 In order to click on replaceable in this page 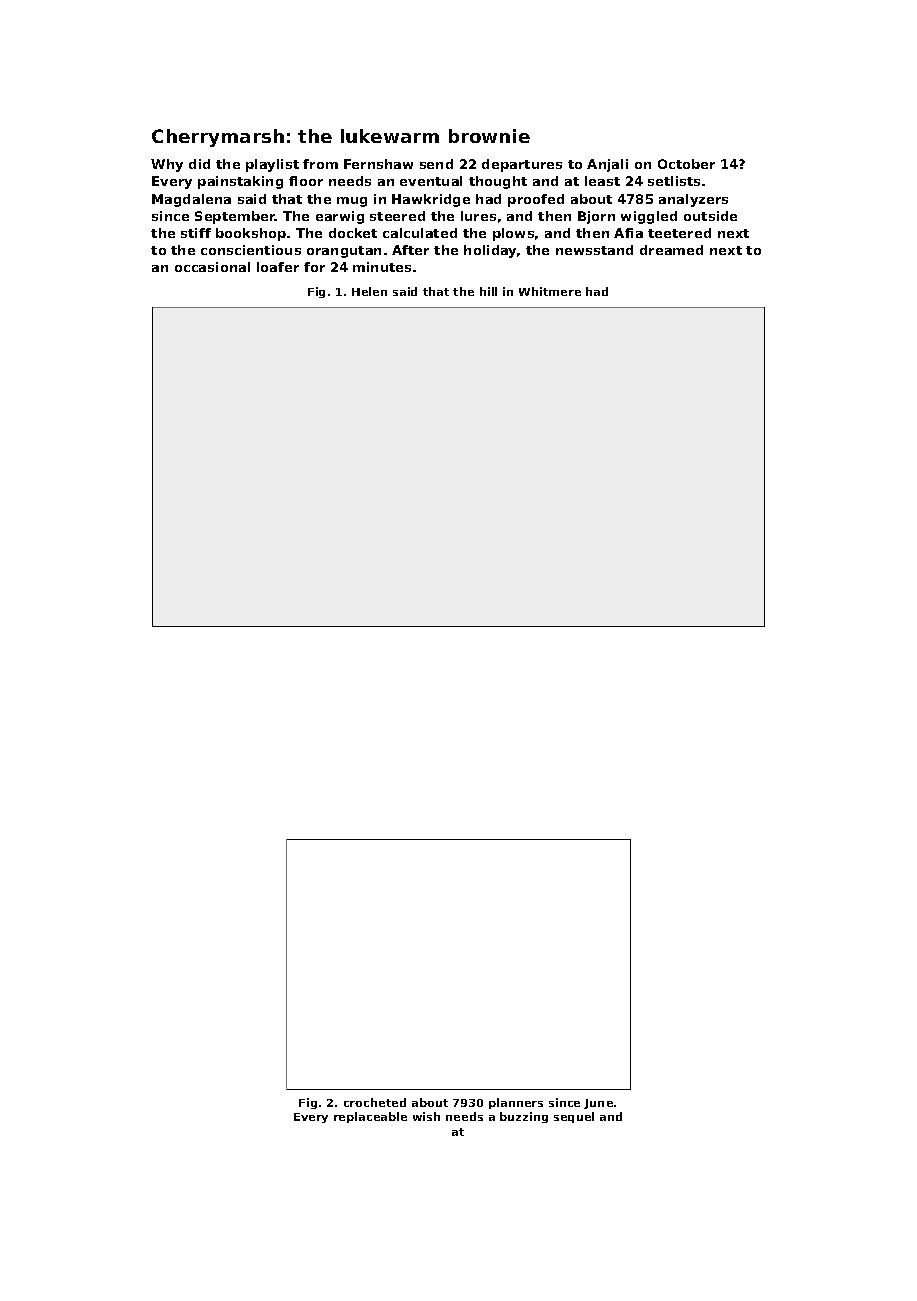, I will do `click(370, 1117)`.
